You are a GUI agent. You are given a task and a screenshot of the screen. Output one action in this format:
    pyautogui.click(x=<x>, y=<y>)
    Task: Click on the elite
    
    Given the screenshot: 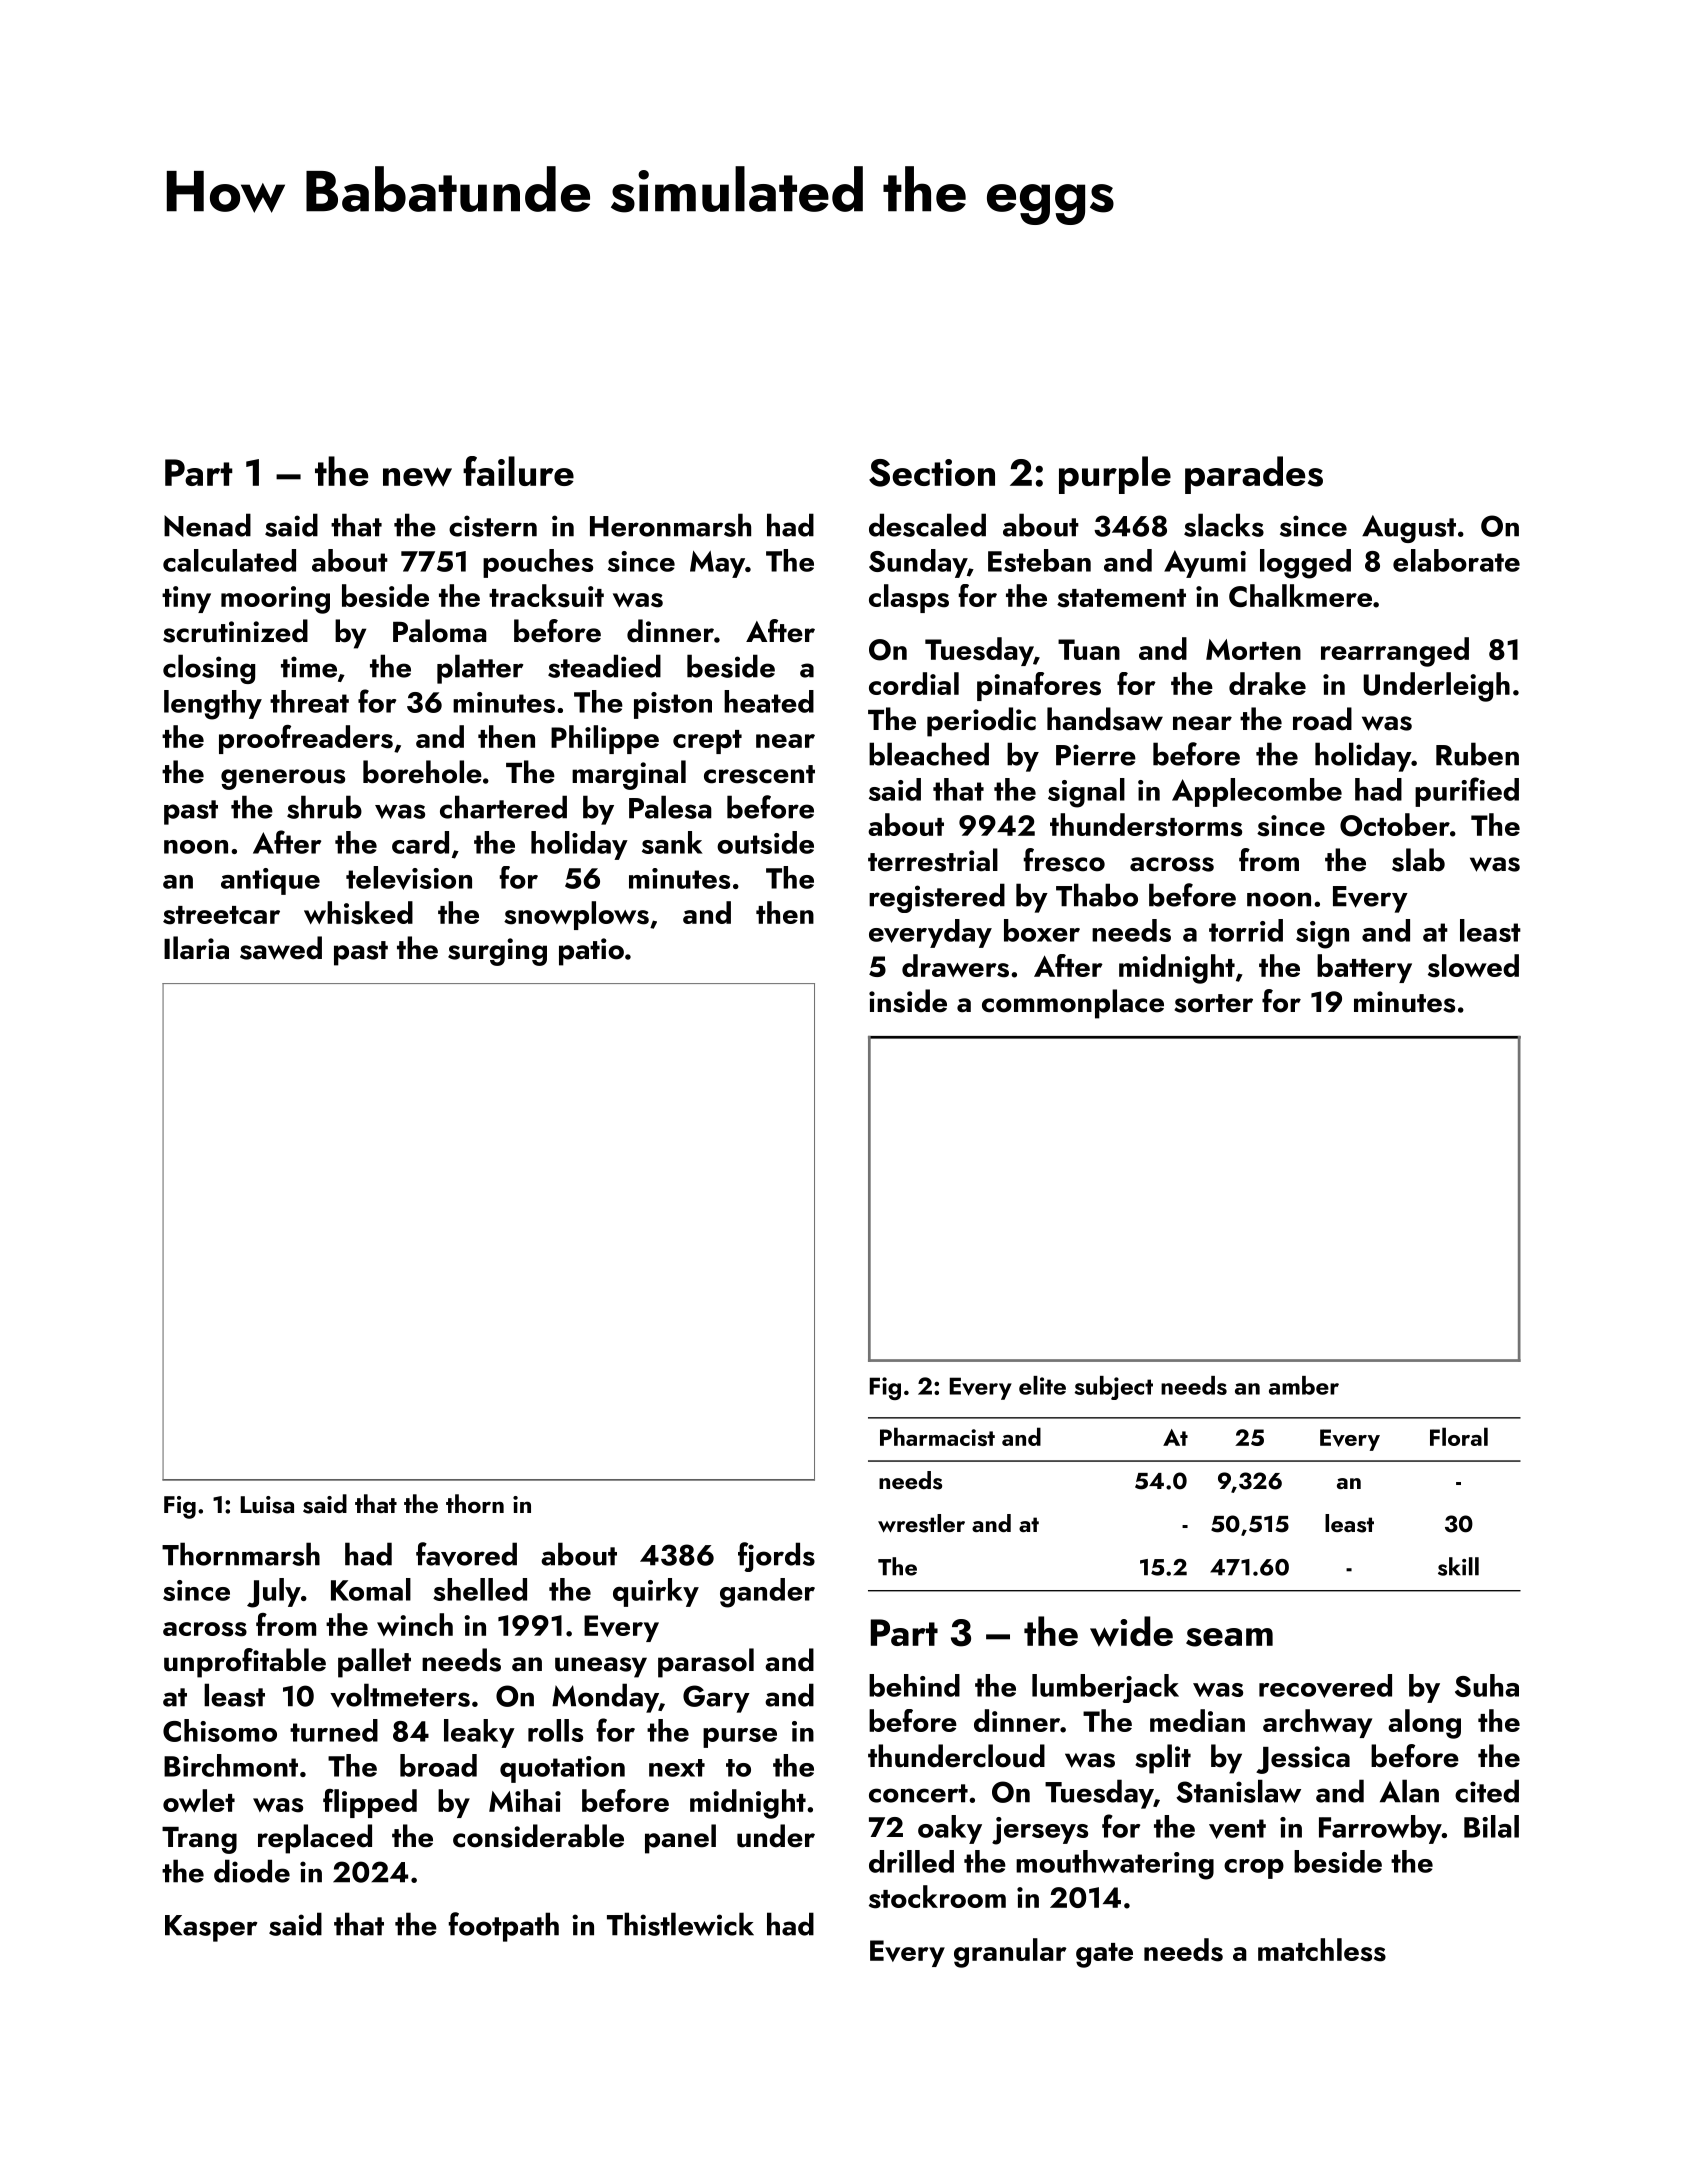 What is the action you would take?
    pyautogui.click(x=1042, y=1385)
